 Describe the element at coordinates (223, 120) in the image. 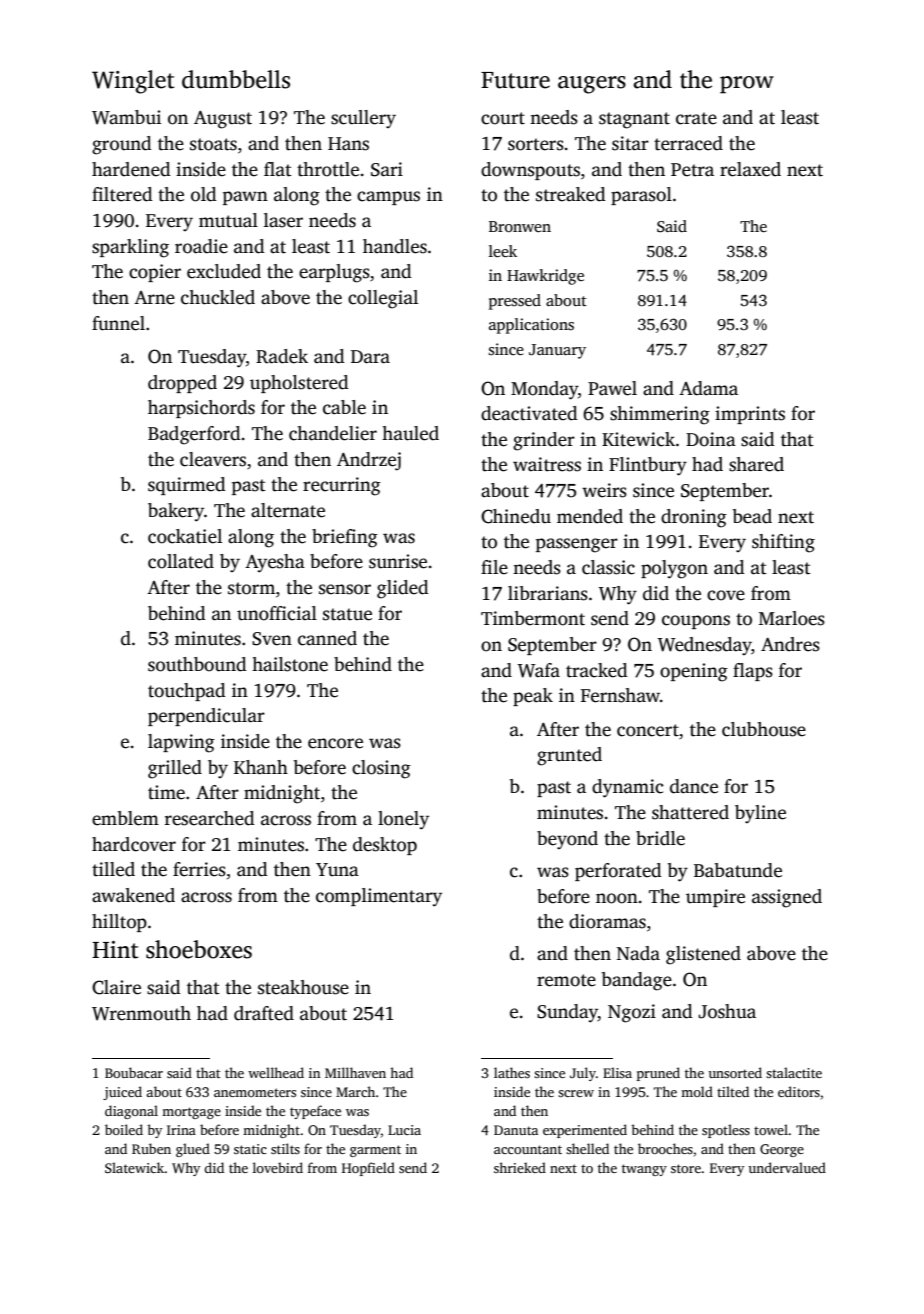

I see `August` at that location.
